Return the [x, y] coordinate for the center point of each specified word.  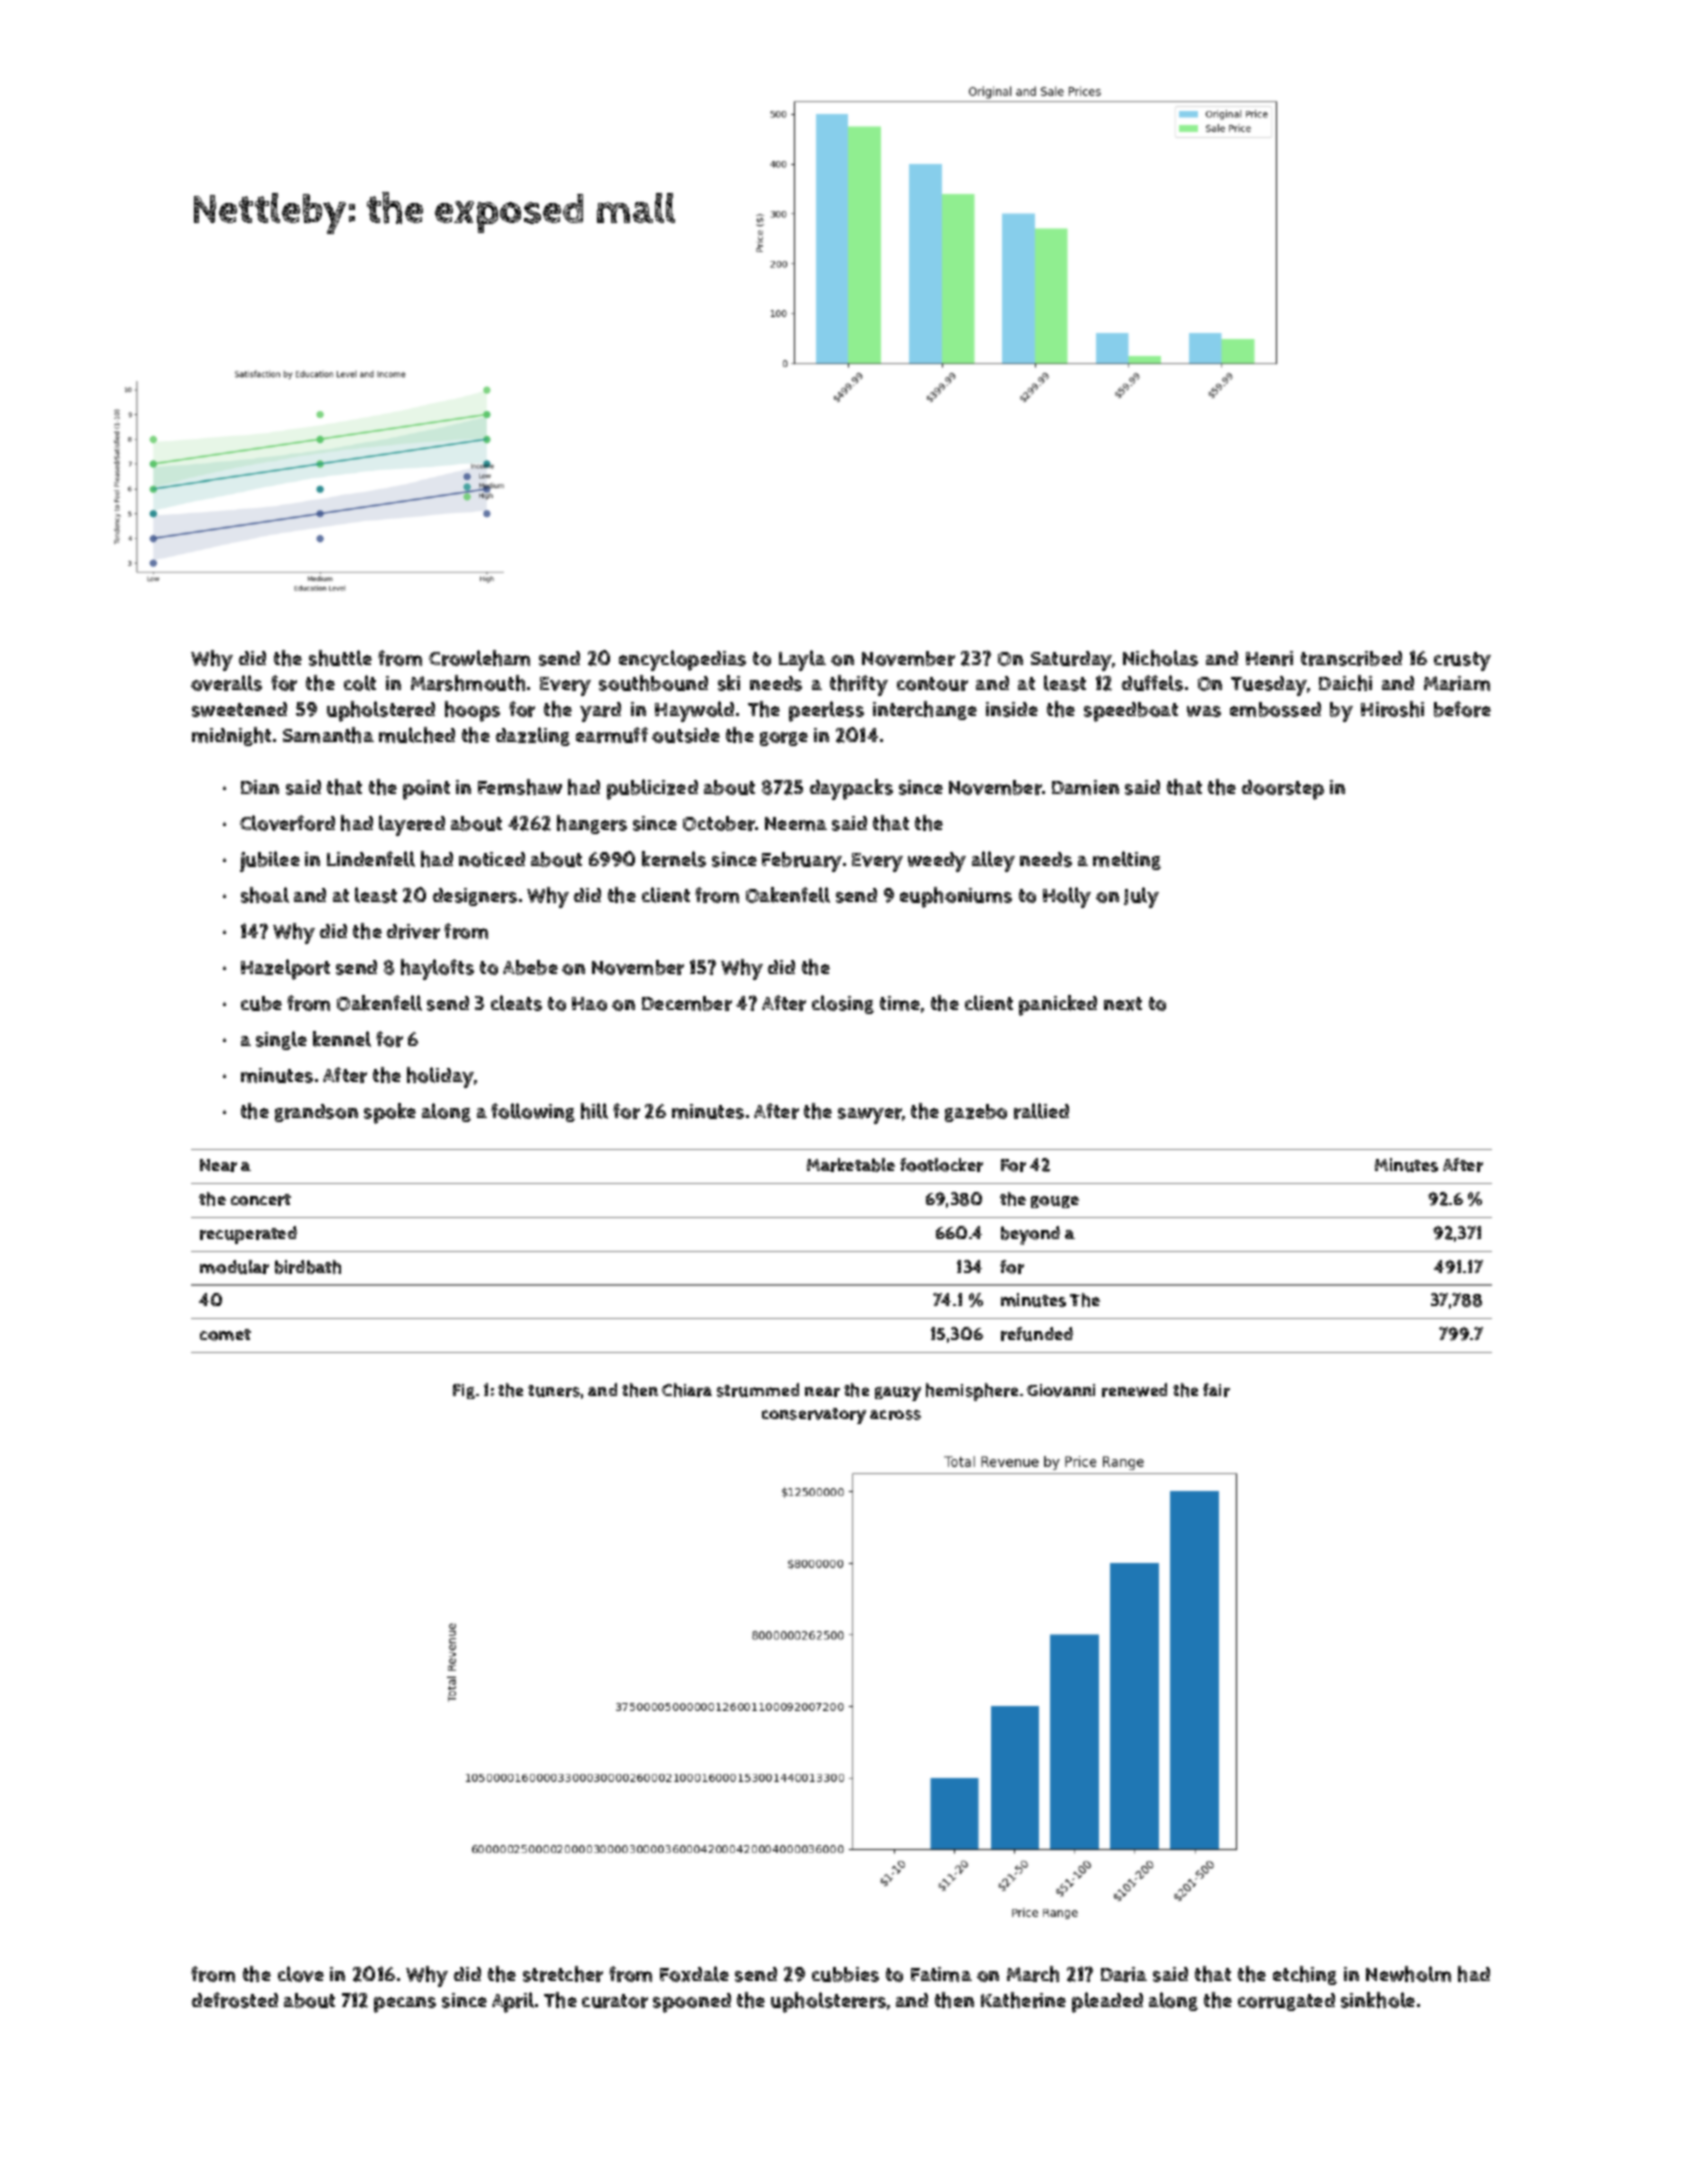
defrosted [235, 2000]
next [1123, 1004]
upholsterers [828, 2002]
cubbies [845, 1974]
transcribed [1351, 658]
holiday [440, 1077]
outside [686, 735]
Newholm [1408, 1974]
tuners [554, 1391]
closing [843, 1004]
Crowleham [479, 658]
